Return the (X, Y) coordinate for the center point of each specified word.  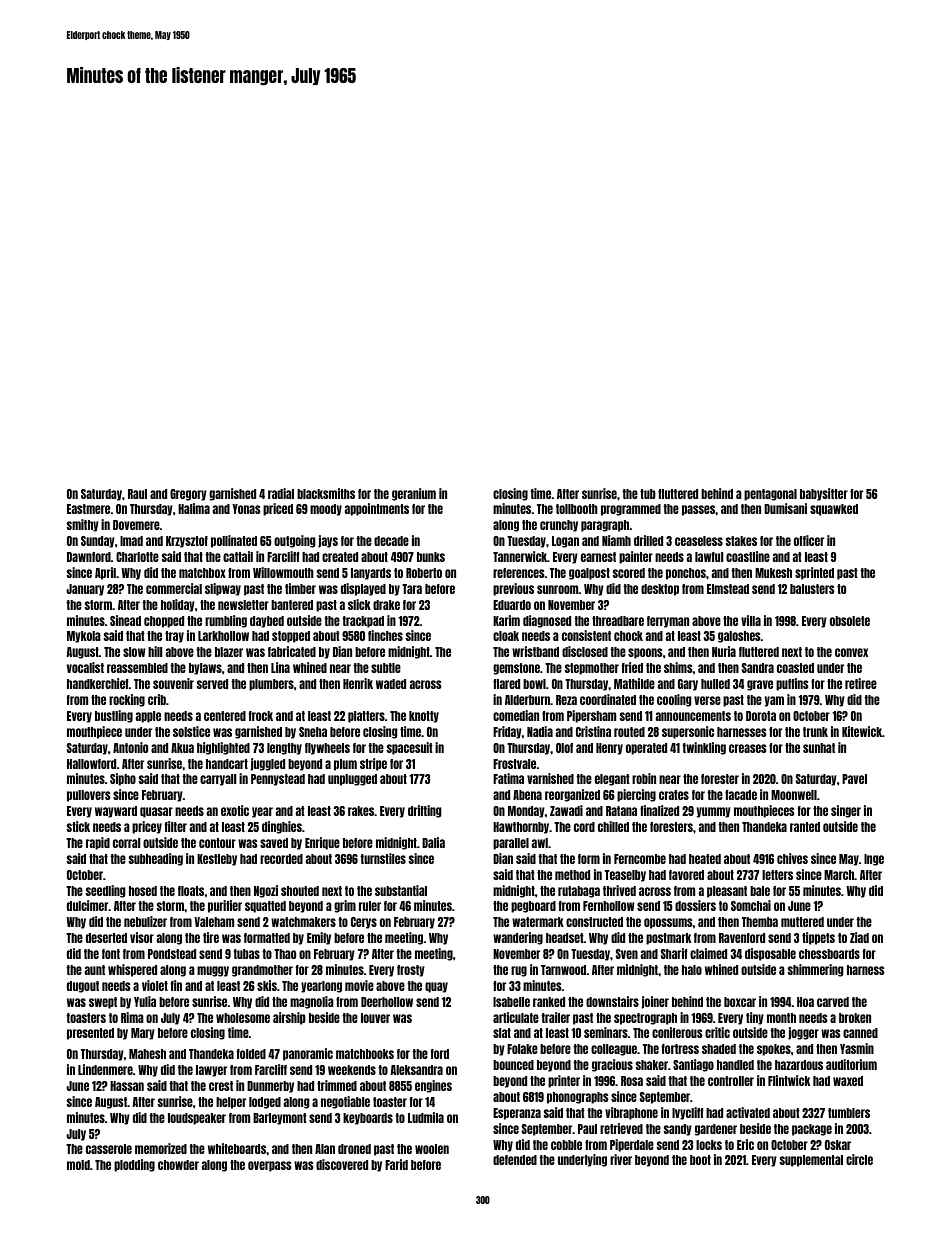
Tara (412, 589)
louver (375, 1018)
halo (692, 970)
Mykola (84, 637)
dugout (83, 987)
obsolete (850, 621)
